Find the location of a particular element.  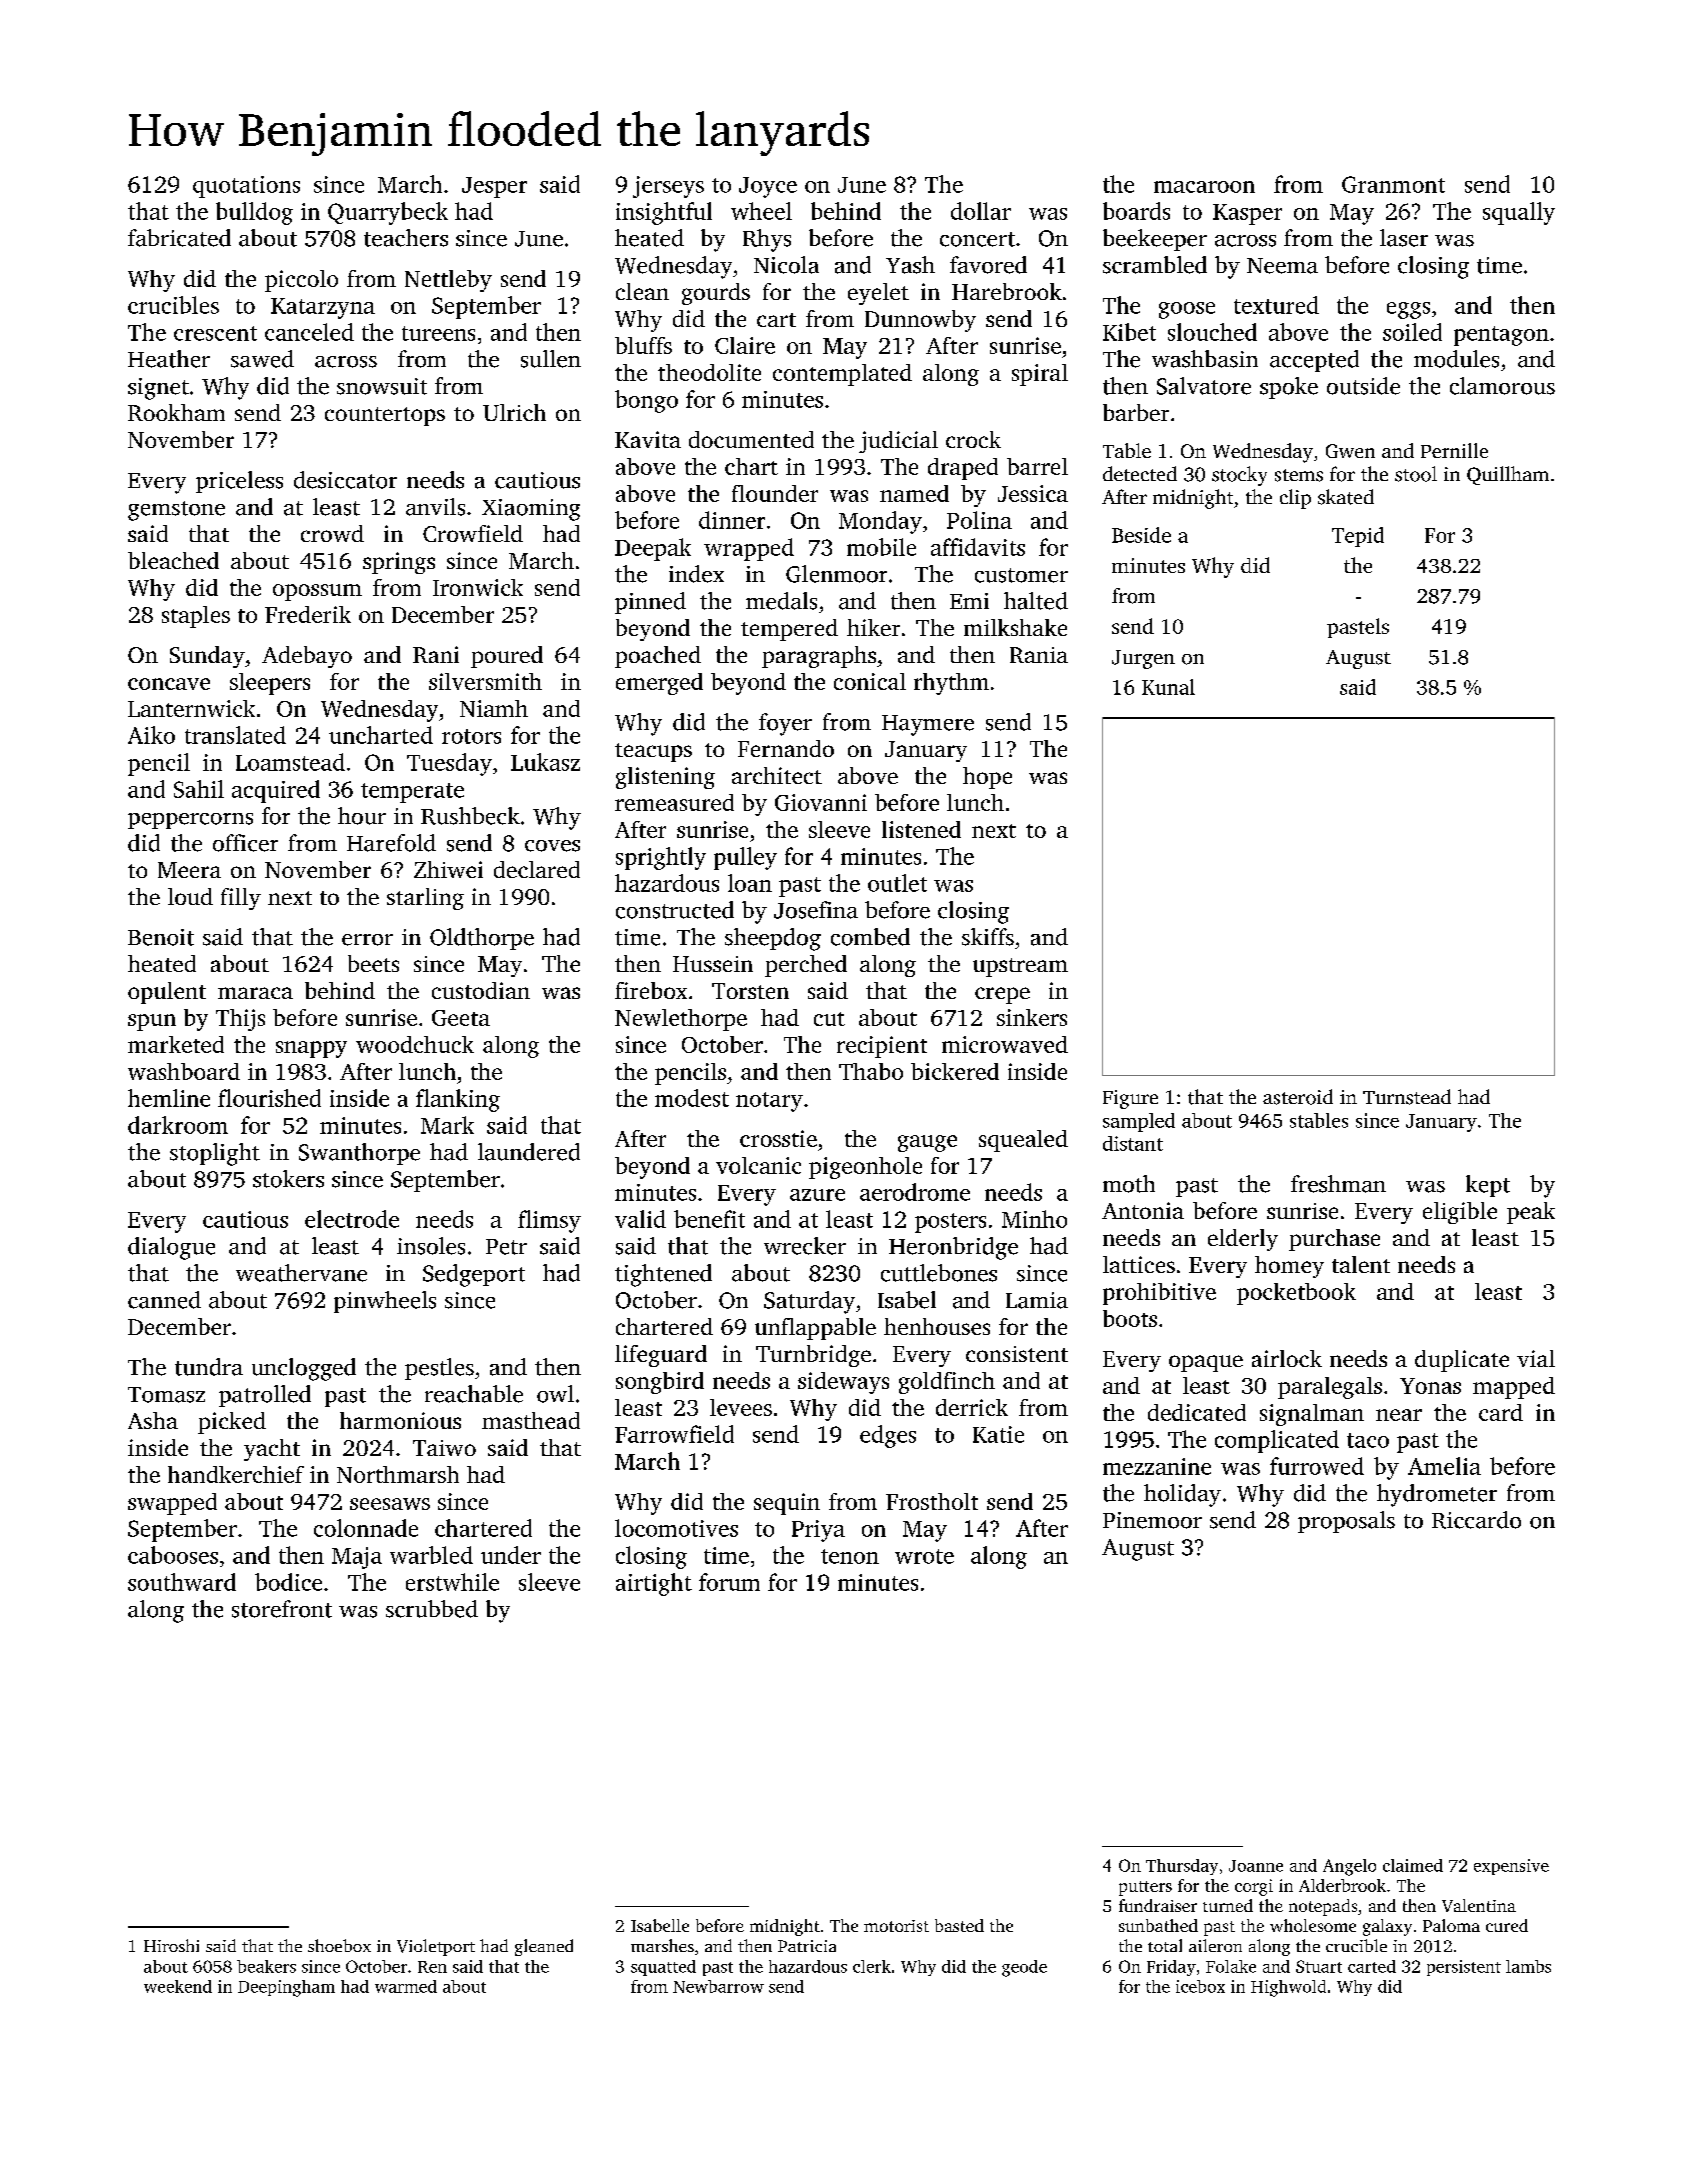

Benoit is located at coordinates (161, 937).
